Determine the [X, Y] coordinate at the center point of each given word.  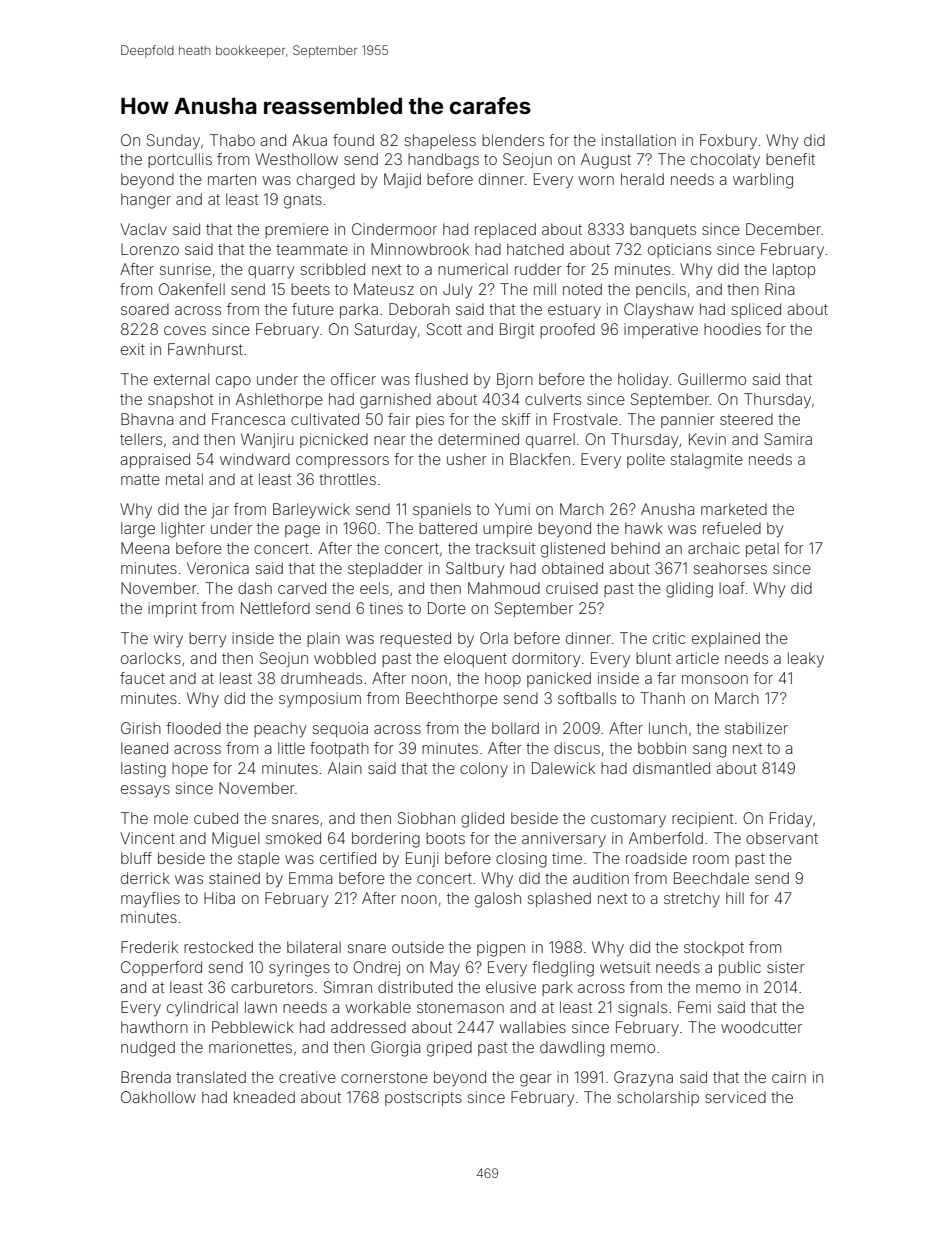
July [458, 291]
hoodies [732, 329]
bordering [386, 840]
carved [302, 588]
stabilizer [756, 728]
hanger [146, 201]
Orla [494, 638]
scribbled [332, 269]
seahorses [730, 568]
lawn [261, 1007]
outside [418, 947]
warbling [763, 181]
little [291, 748]
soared [145, 309]
